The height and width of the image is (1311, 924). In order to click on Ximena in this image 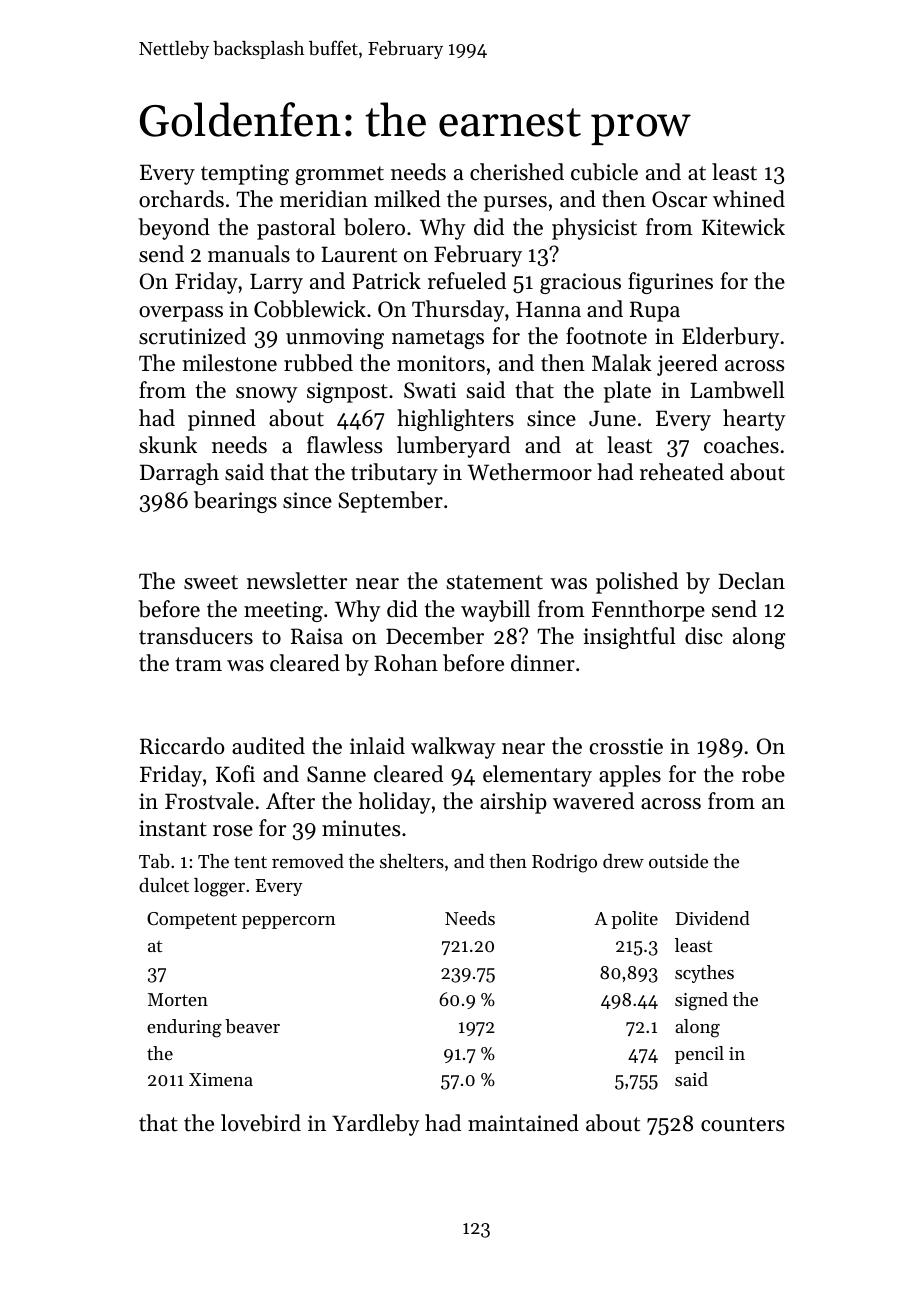, I will do `click(221, 1079)`.
